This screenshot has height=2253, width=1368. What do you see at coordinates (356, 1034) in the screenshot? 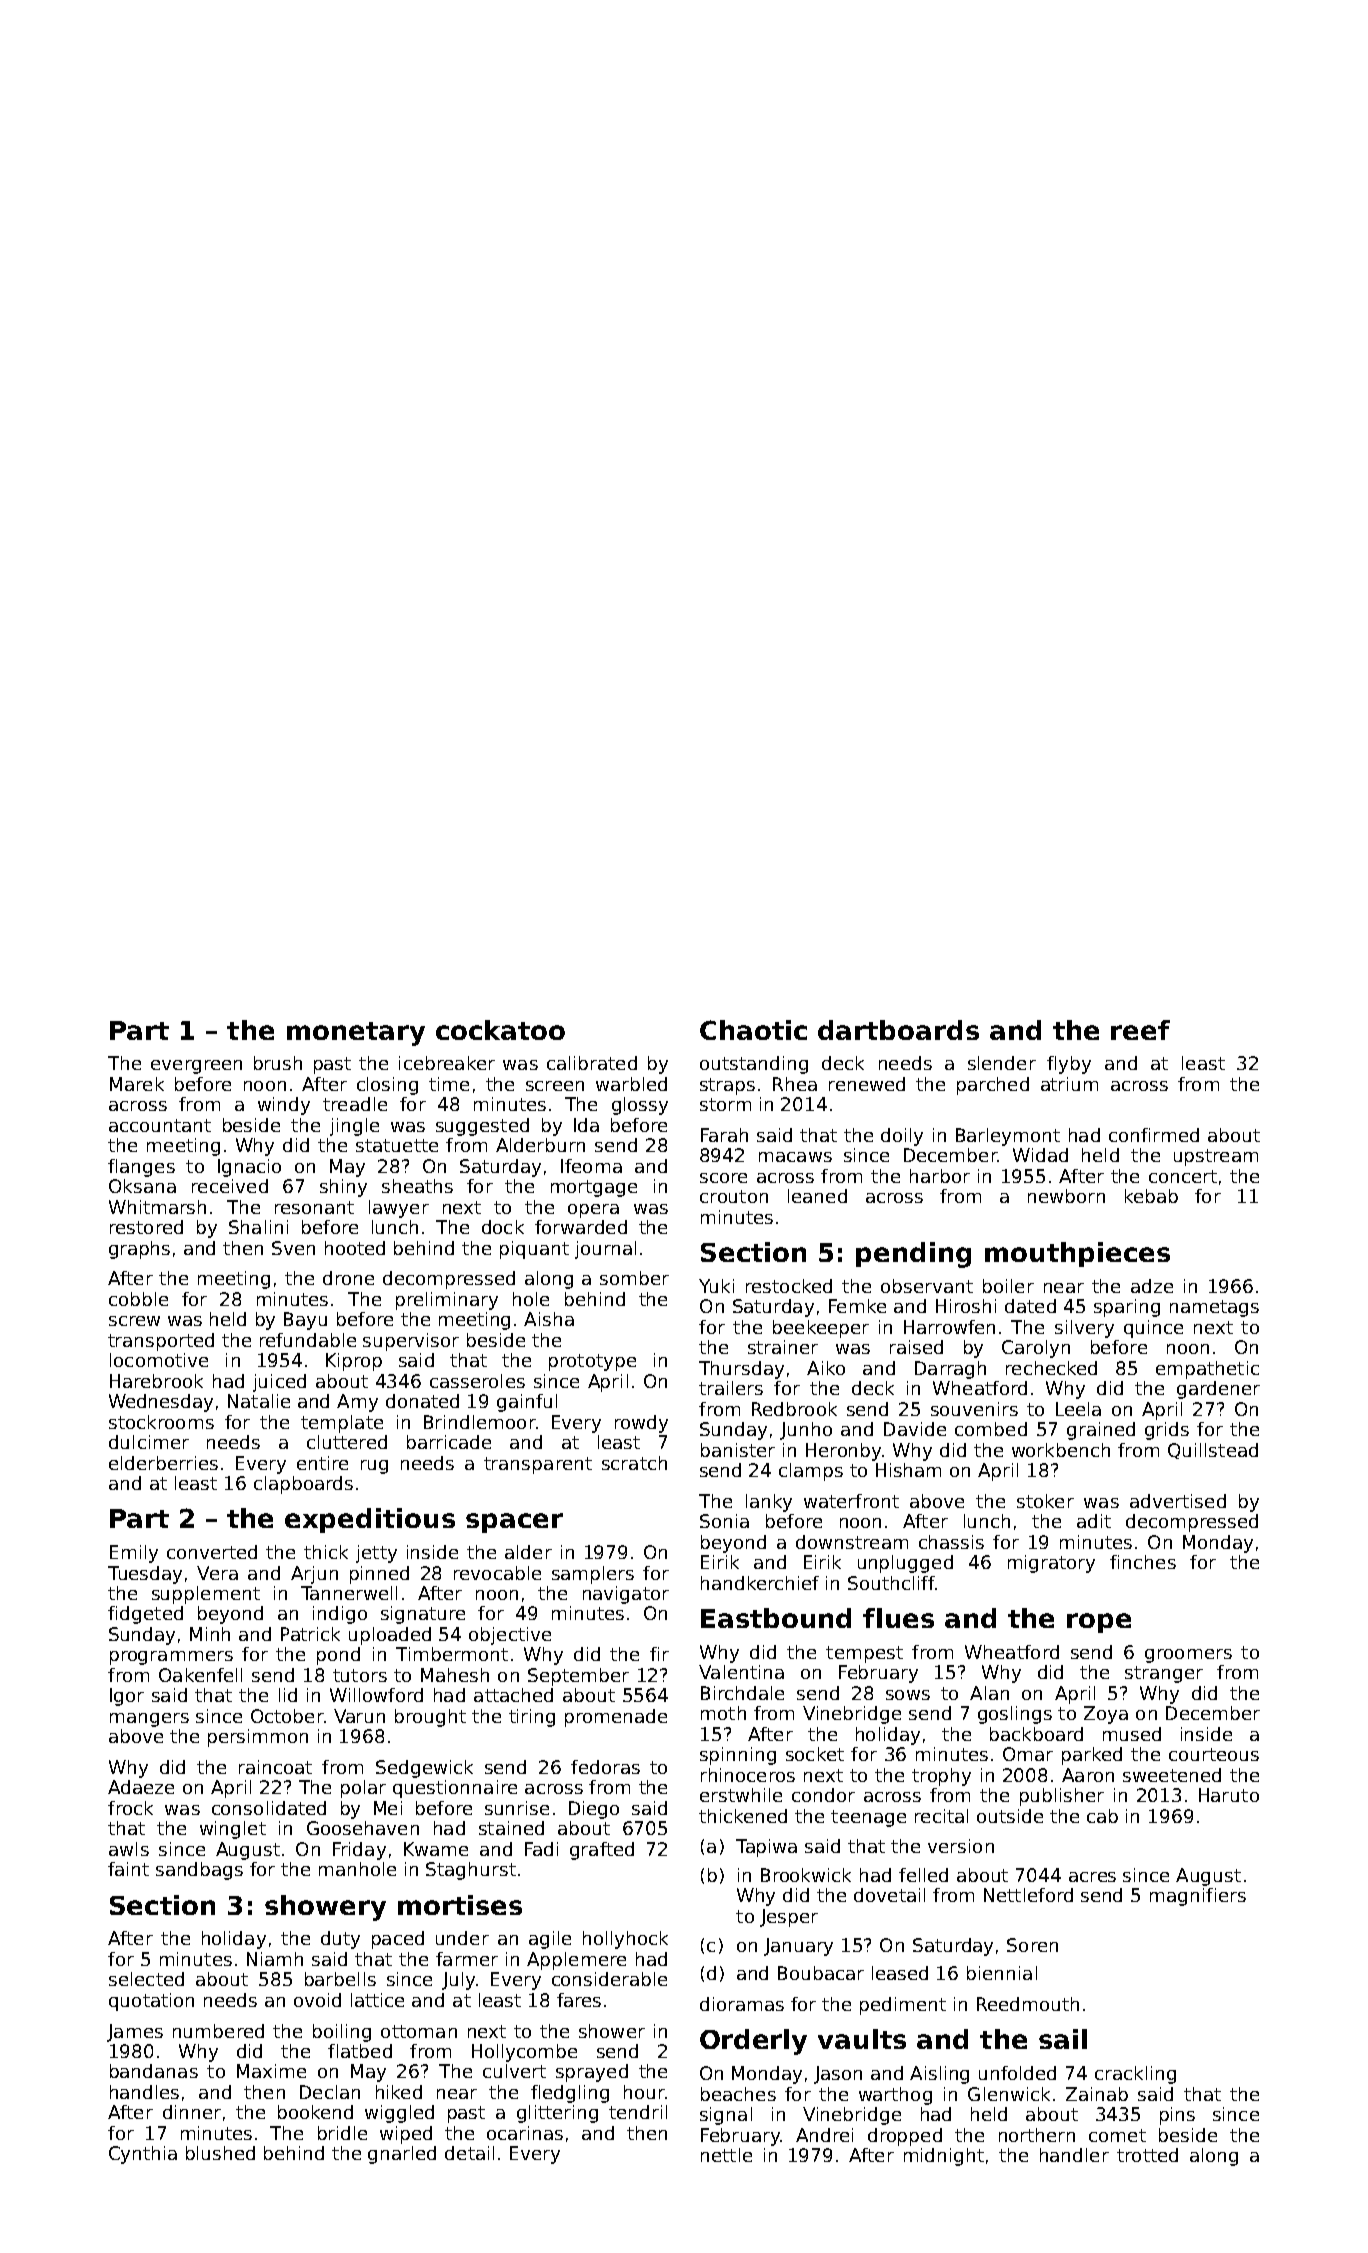
I see `monetary` at bounding box center [356, 1034].
